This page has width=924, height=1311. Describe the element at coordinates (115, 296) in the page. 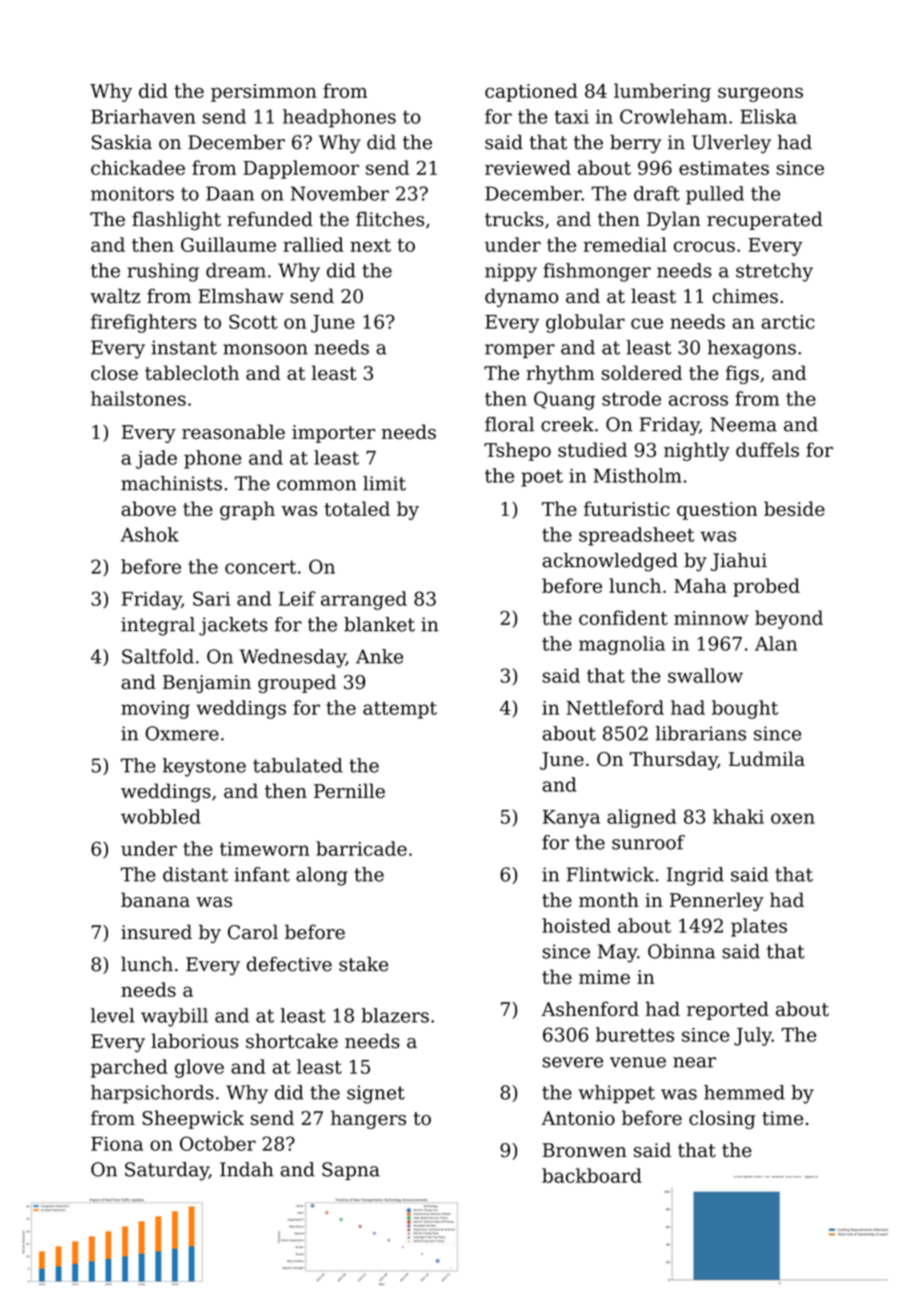

I see `waltz` at that location.
